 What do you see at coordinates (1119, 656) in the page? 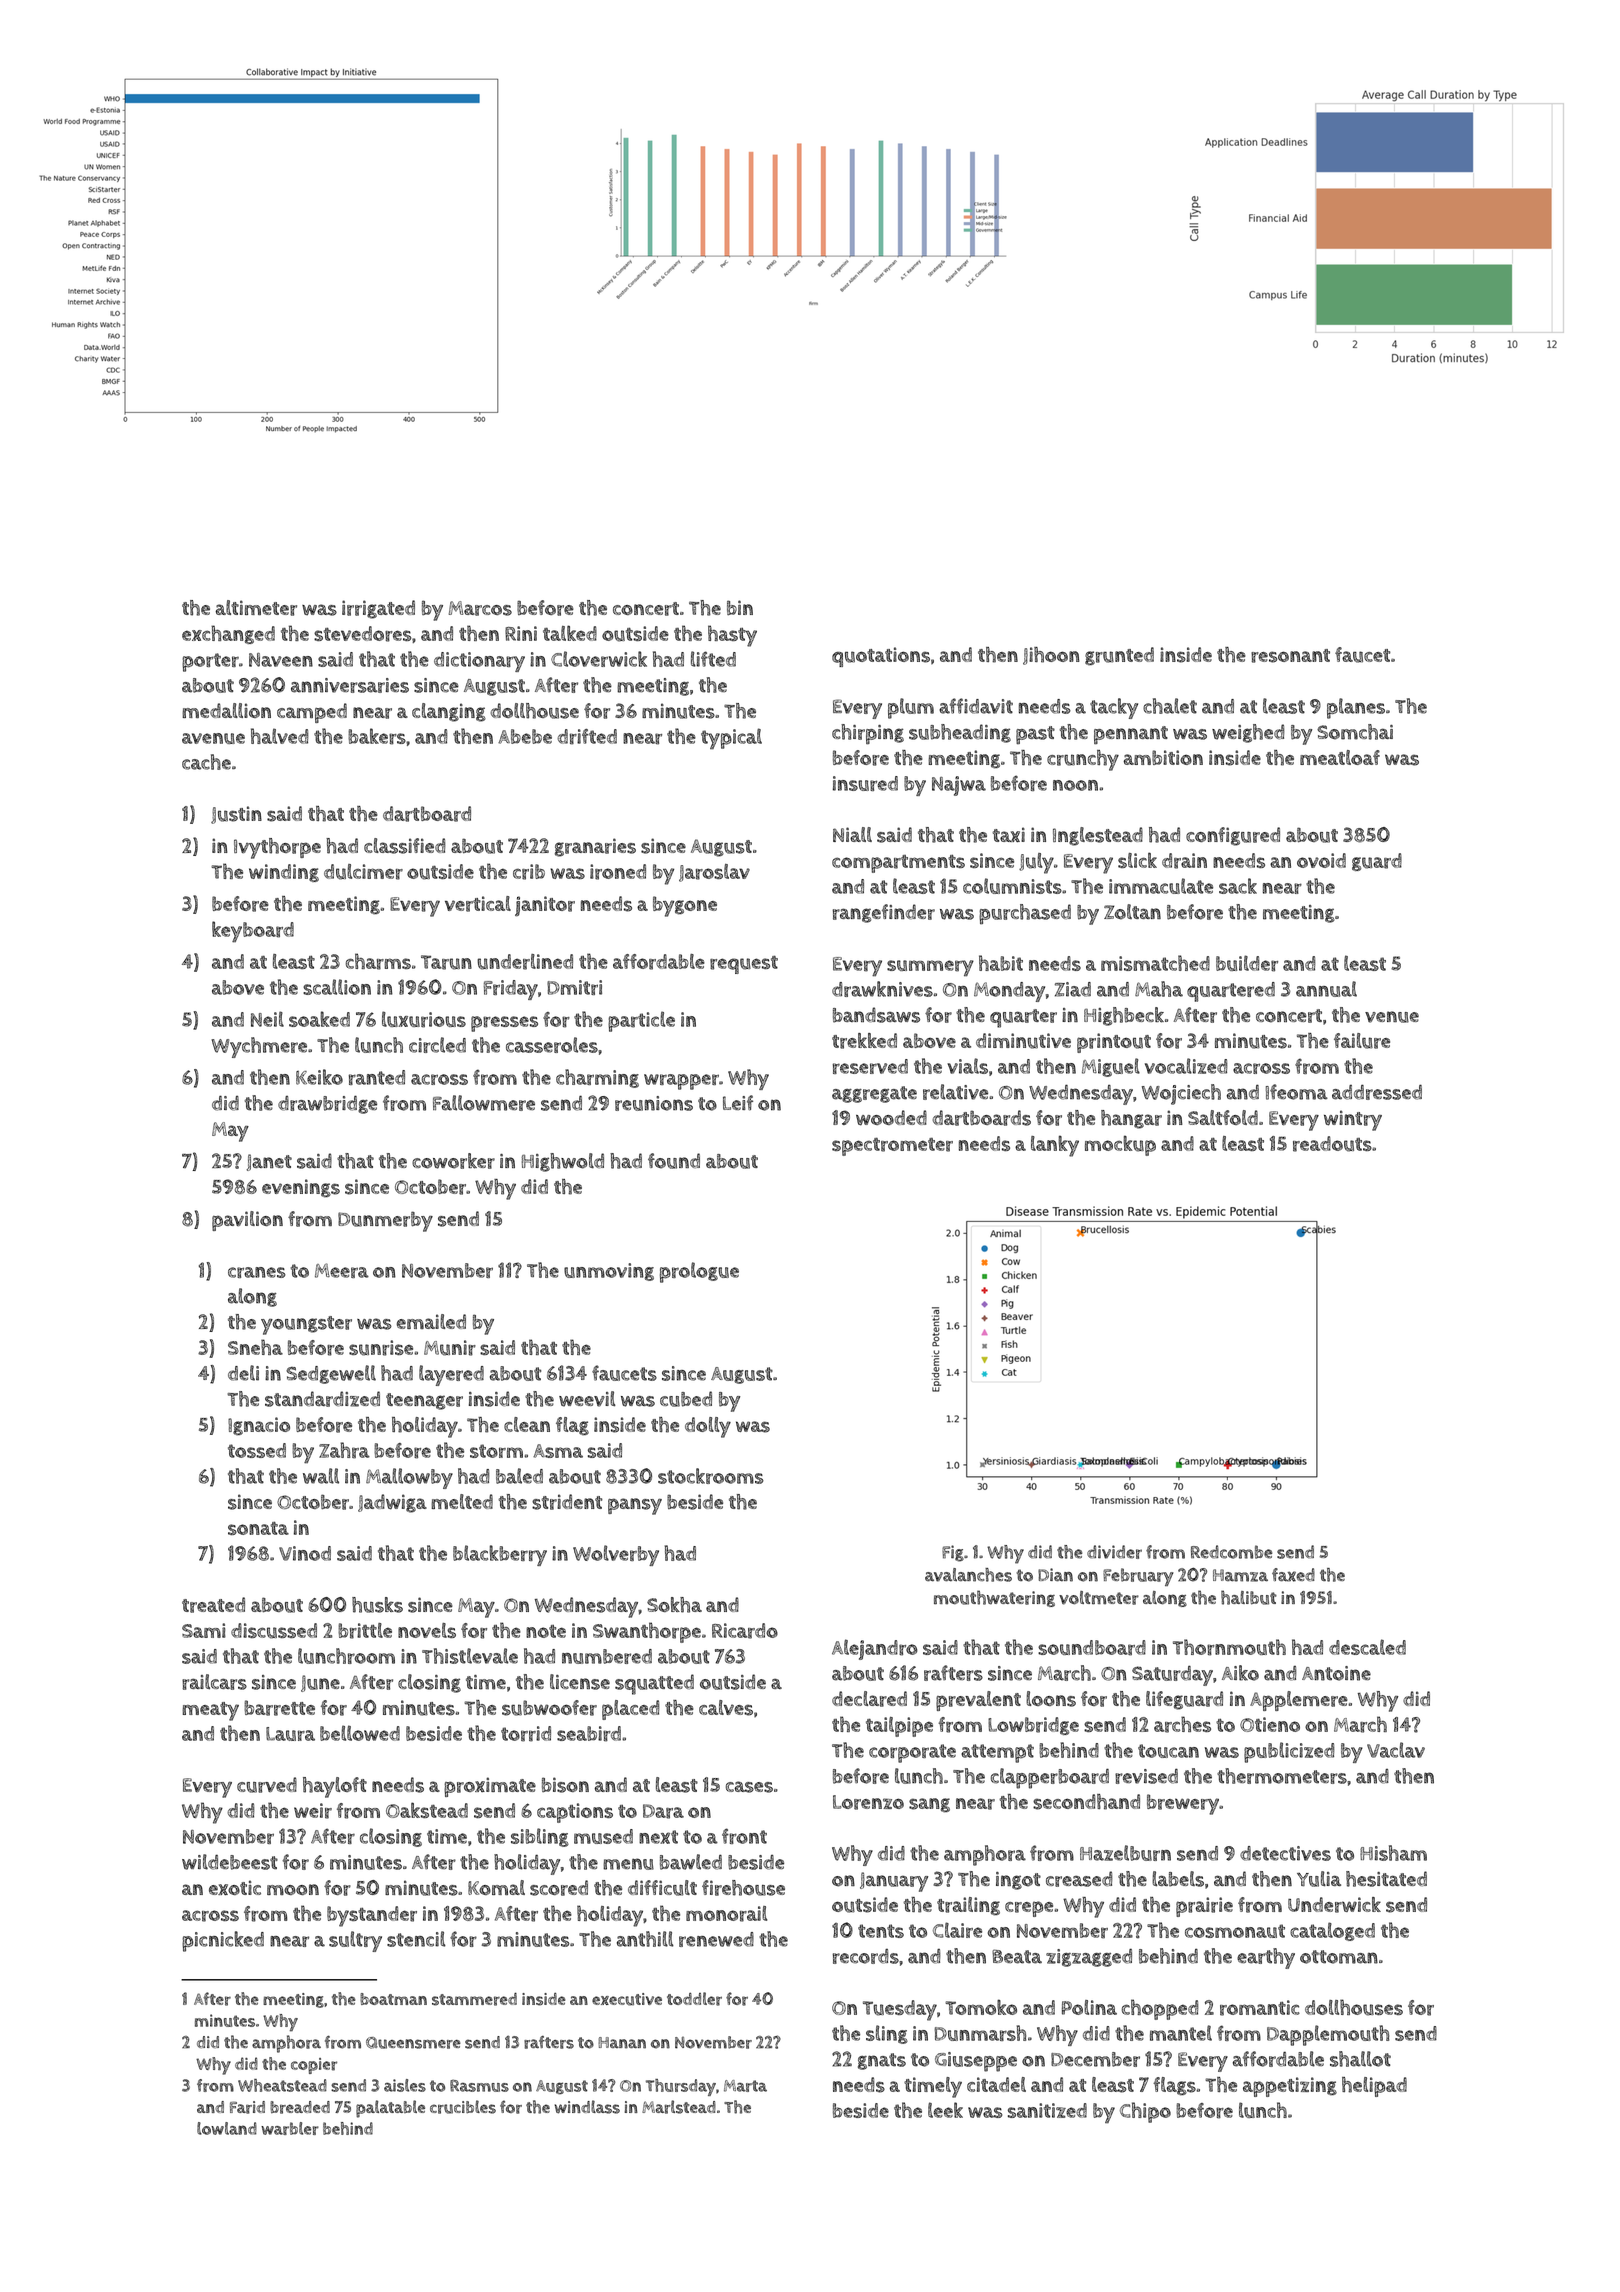
I see `grunted` at bounding box center [1119, 656].
